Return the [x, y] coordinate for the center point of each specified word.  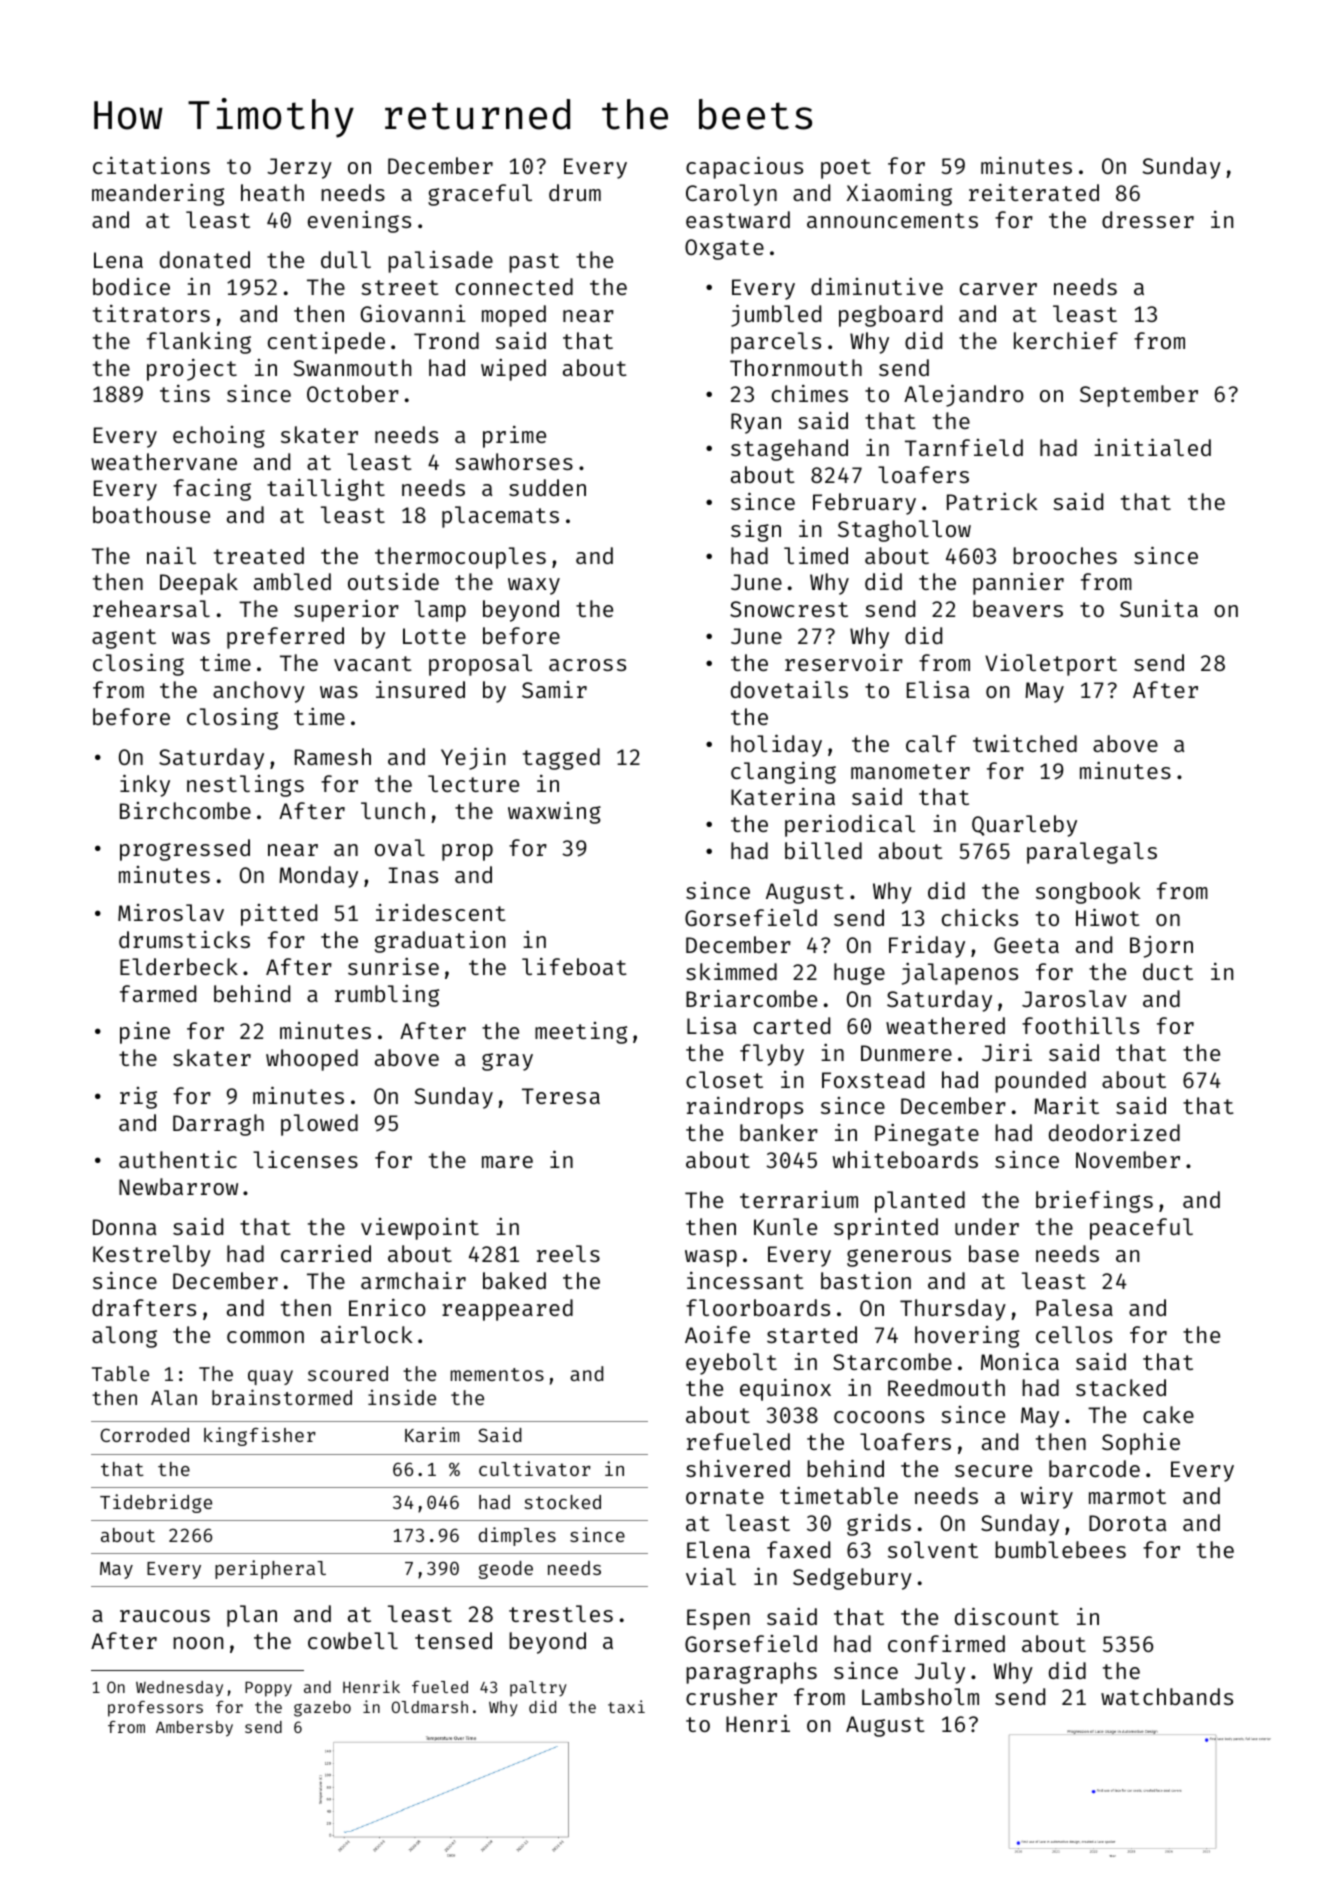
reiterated [1034, 192]
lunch [393, 810]
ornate [725, 1496]
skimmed [731, 971]
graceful [480, 195]
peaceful [1141, 1229]
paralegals [1092, 853]
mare [507, 1162]
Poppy [268, 1689]
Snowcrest [789, 609]
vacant [373, 663]
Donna [124, 1227]
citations [151, 165]
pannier [1018, 584]
